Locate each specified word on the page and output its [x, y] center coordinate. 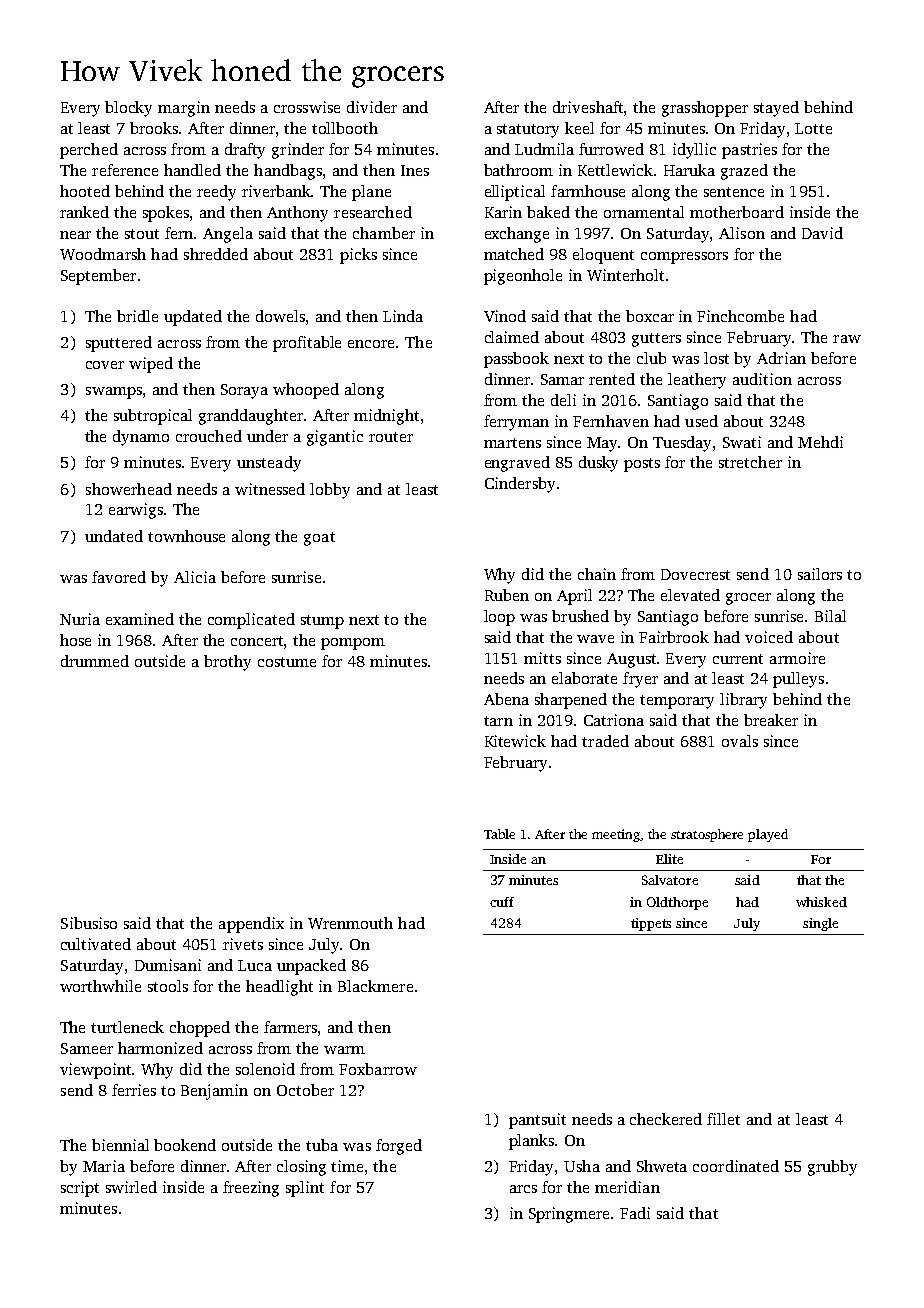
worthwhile [100, 986]
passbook [516, 360]
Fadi [635, 1213]
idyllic [694, 151]
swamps [114, 393]
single [820, 924]
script [80, 1189]
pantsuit [537, 1121]
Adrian [781, 358]
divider [372, 107]
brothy [227, 663]
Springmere [569, 1215]
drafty [245, 151]
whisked [821, 902]
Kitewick [515, 741]
